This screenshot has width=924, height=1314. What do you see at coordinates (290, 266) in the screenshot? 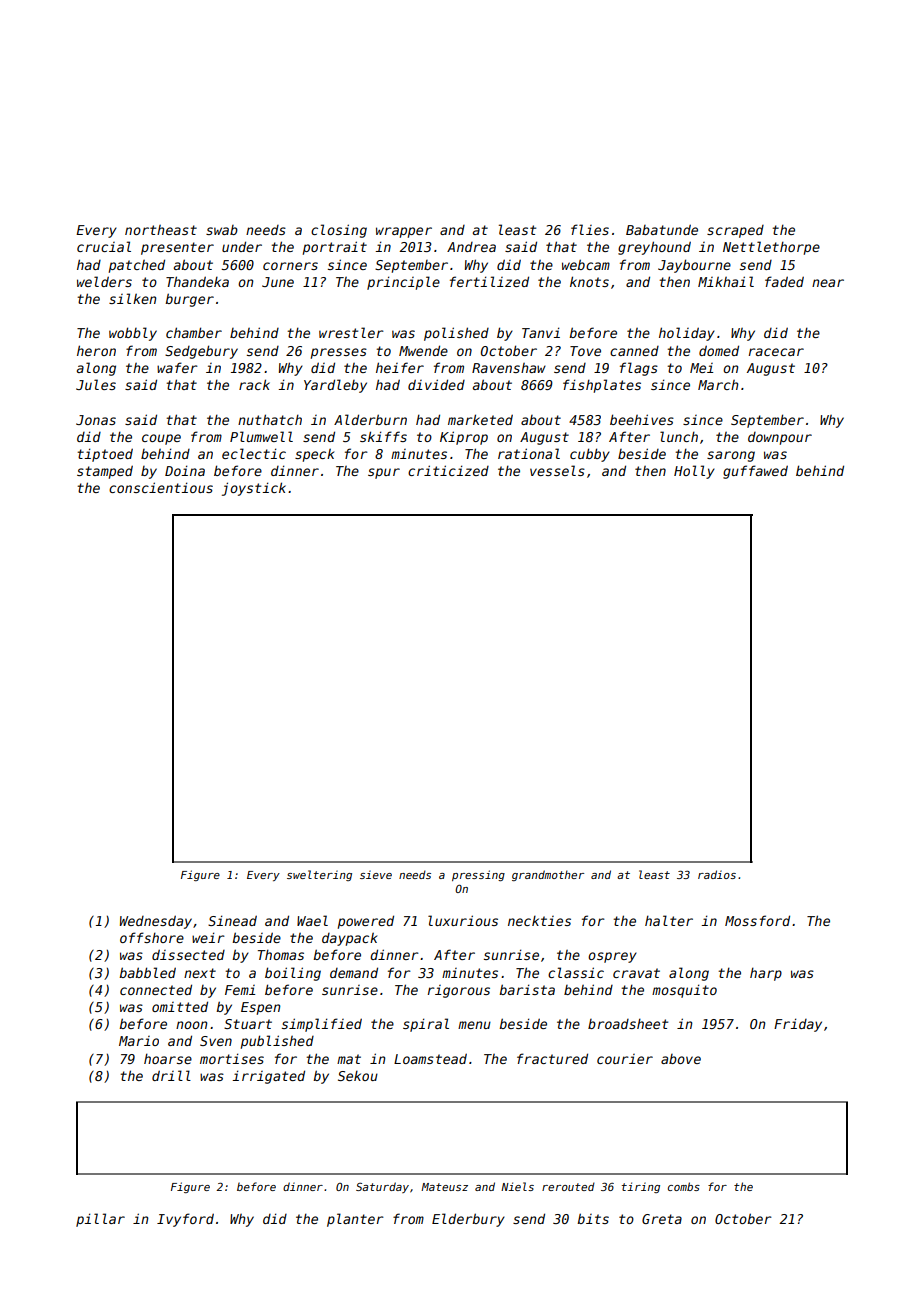
I see `corners` at bounding box center [290, 266].
